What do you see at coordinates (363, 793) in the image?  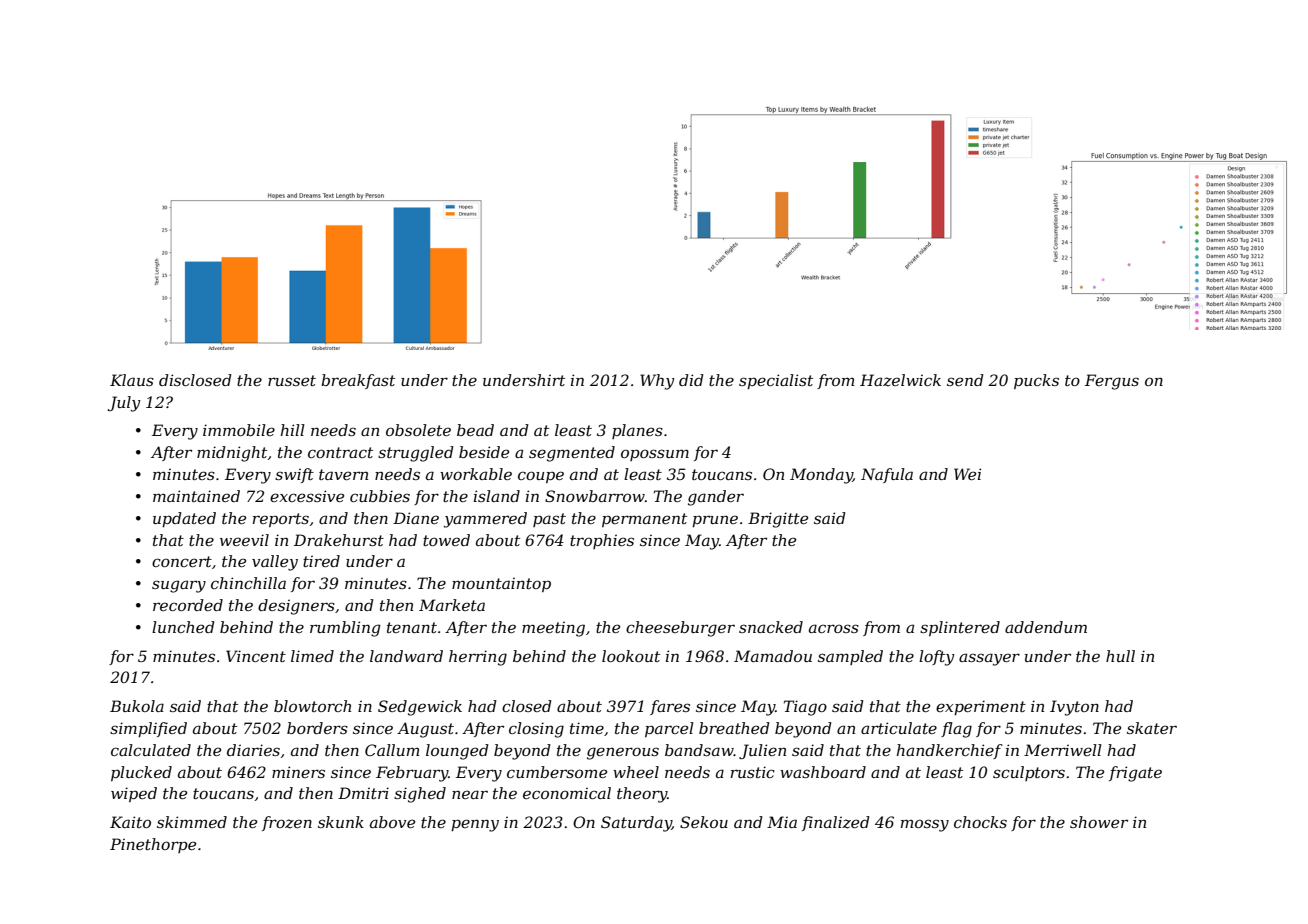 I see `Dmitri` at bounding box center [363, 793].
